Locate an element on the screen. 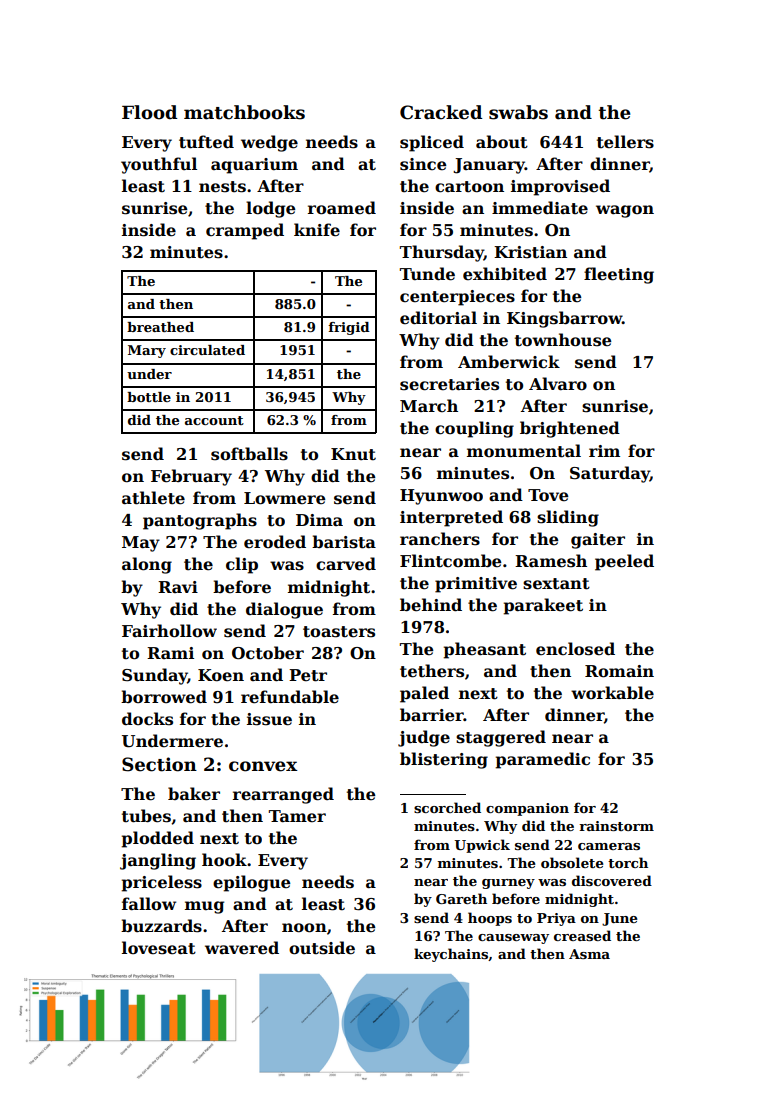  barrier is located at coordinates (432, 715).
